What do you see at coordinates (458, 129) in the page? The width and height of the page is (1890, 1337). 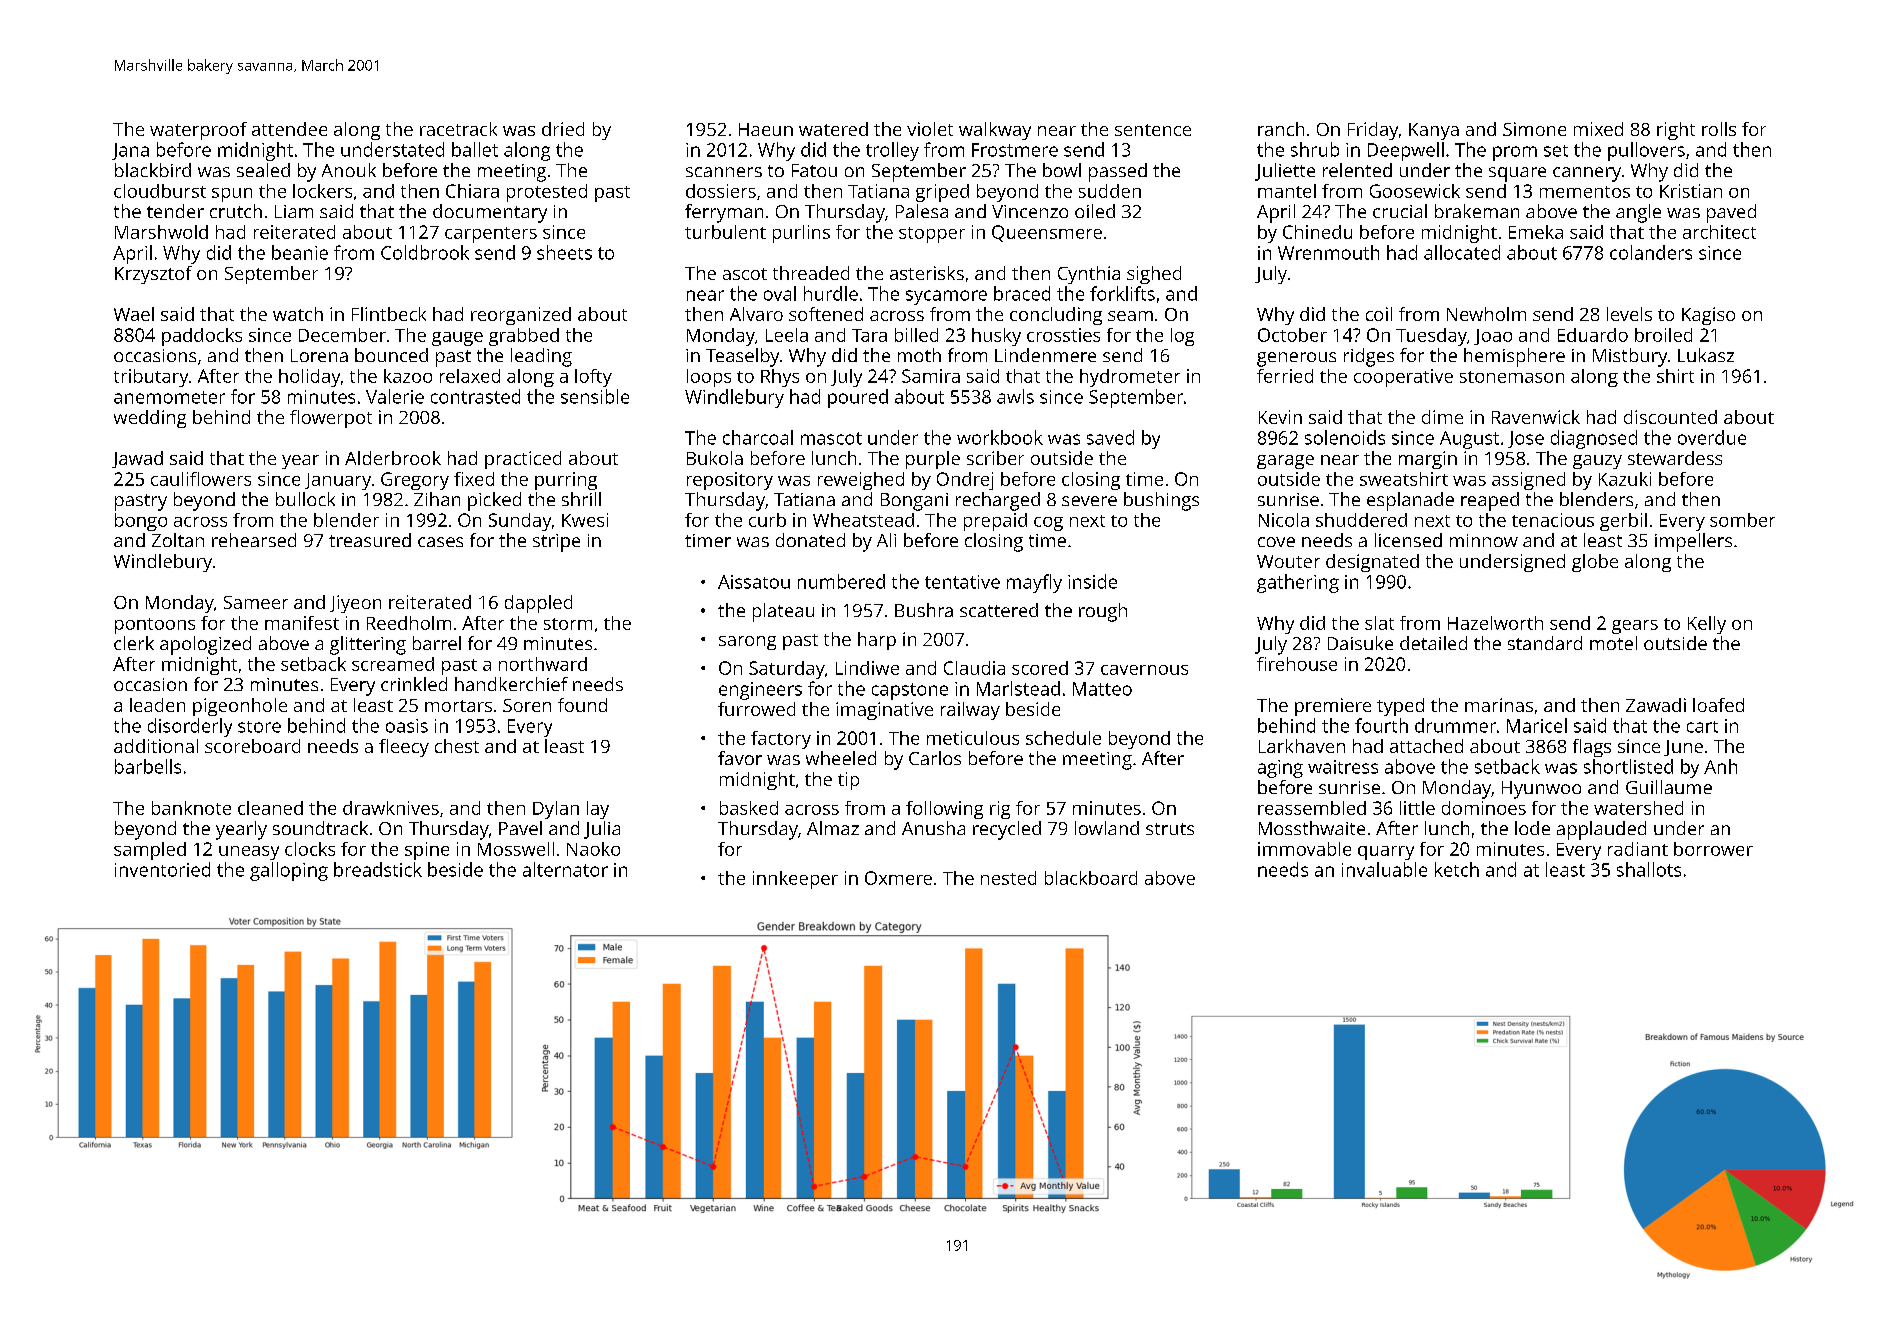 I see `racetrack` at bounding box center [458, 129].
